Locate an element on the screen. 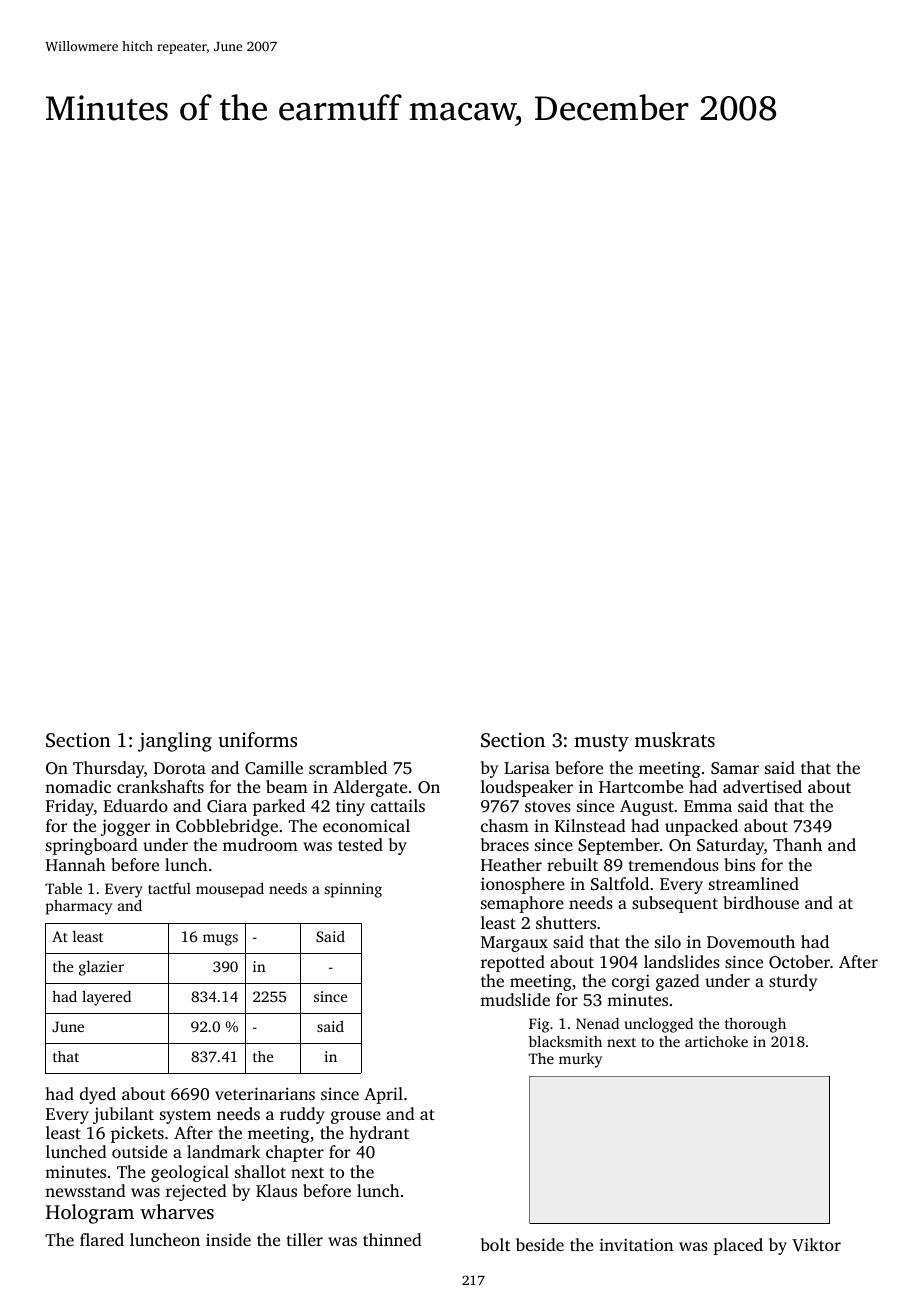  artichoke is located at coordinates (716, 1041).
